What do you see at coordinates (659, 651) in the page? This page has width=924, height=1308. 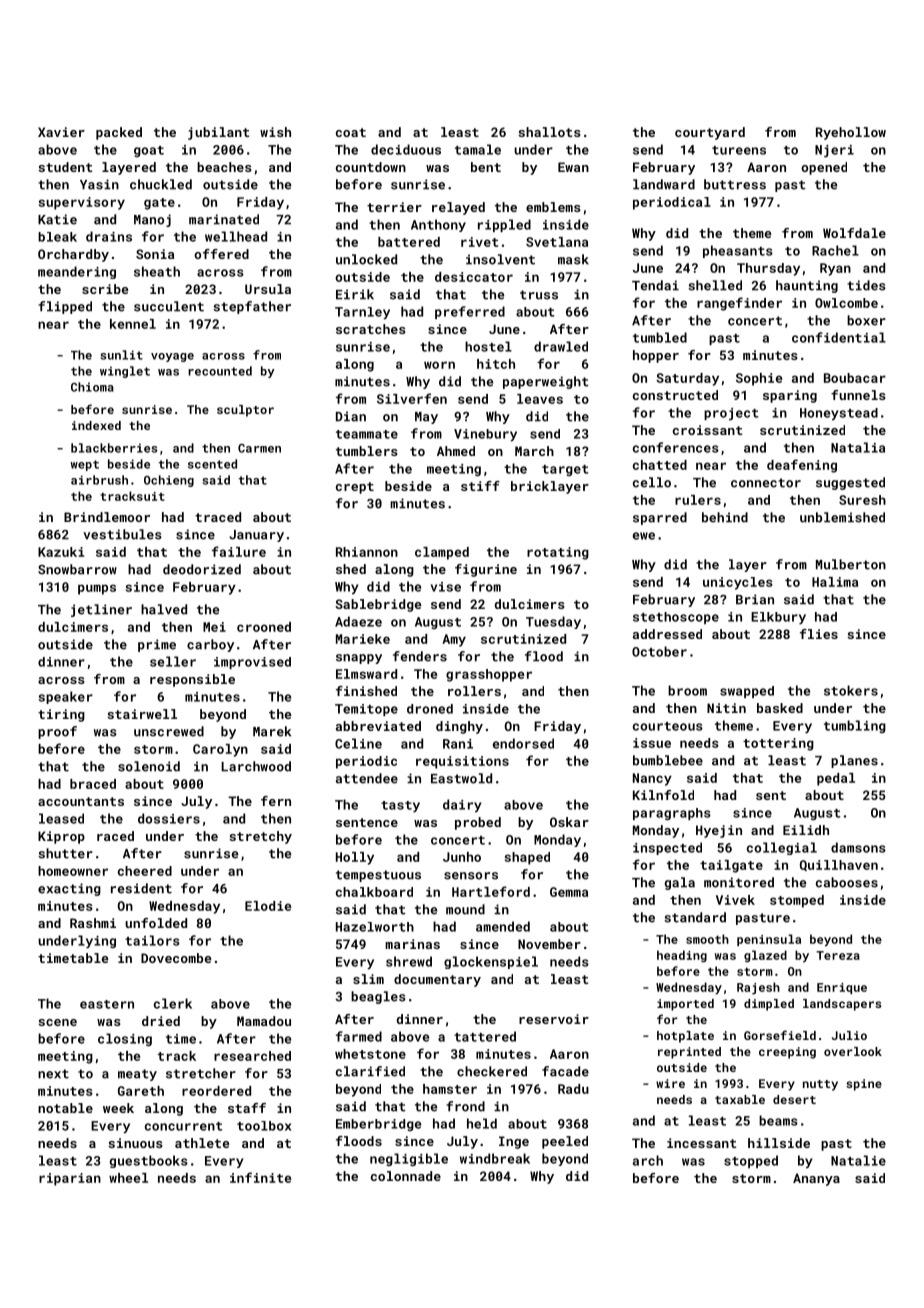 I see `October` at bounding box center [659, 651].
